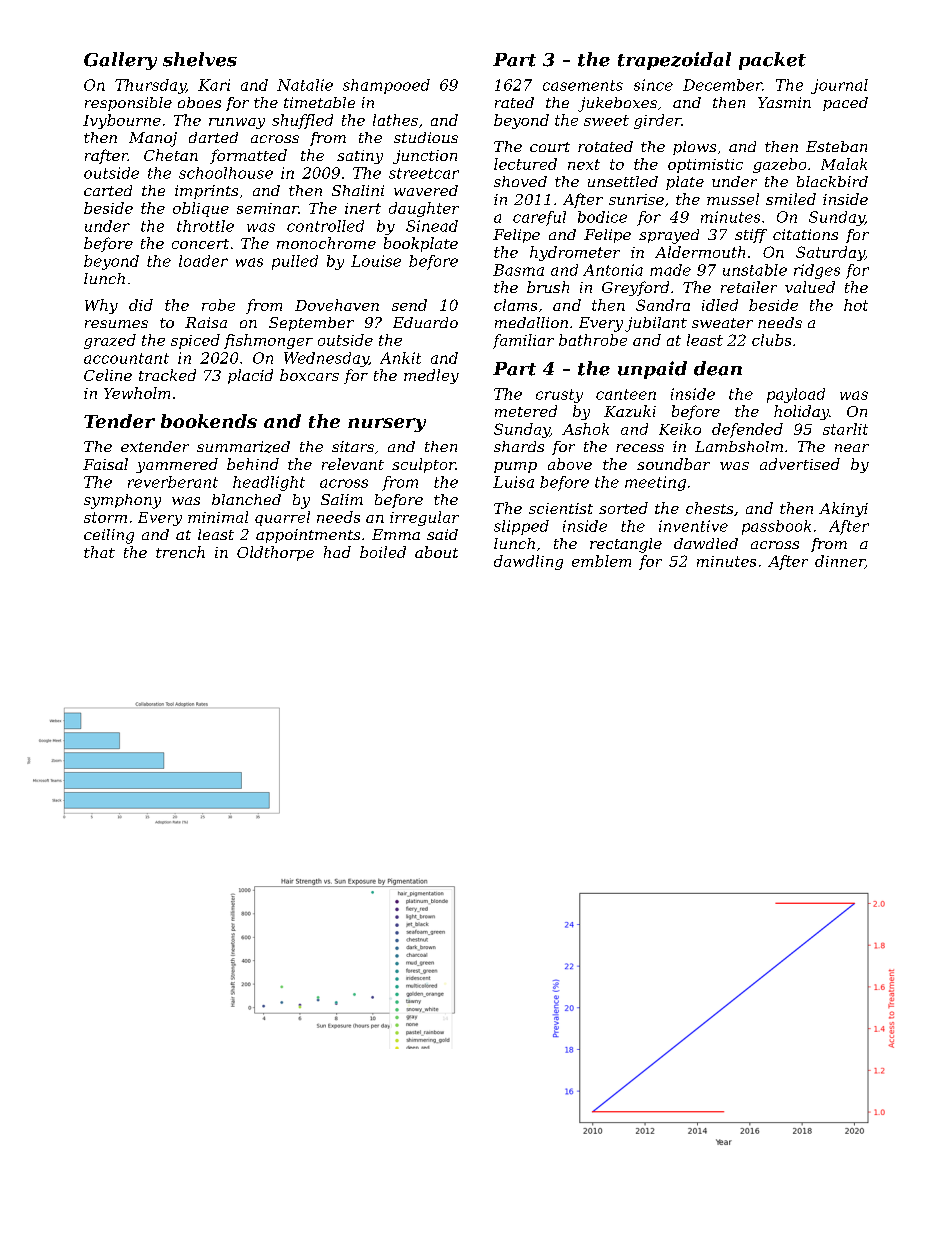 The image size is (952, 1233). Describe the element at coordinates (720, 305) in the screenshot. I see `idled` at that location.
